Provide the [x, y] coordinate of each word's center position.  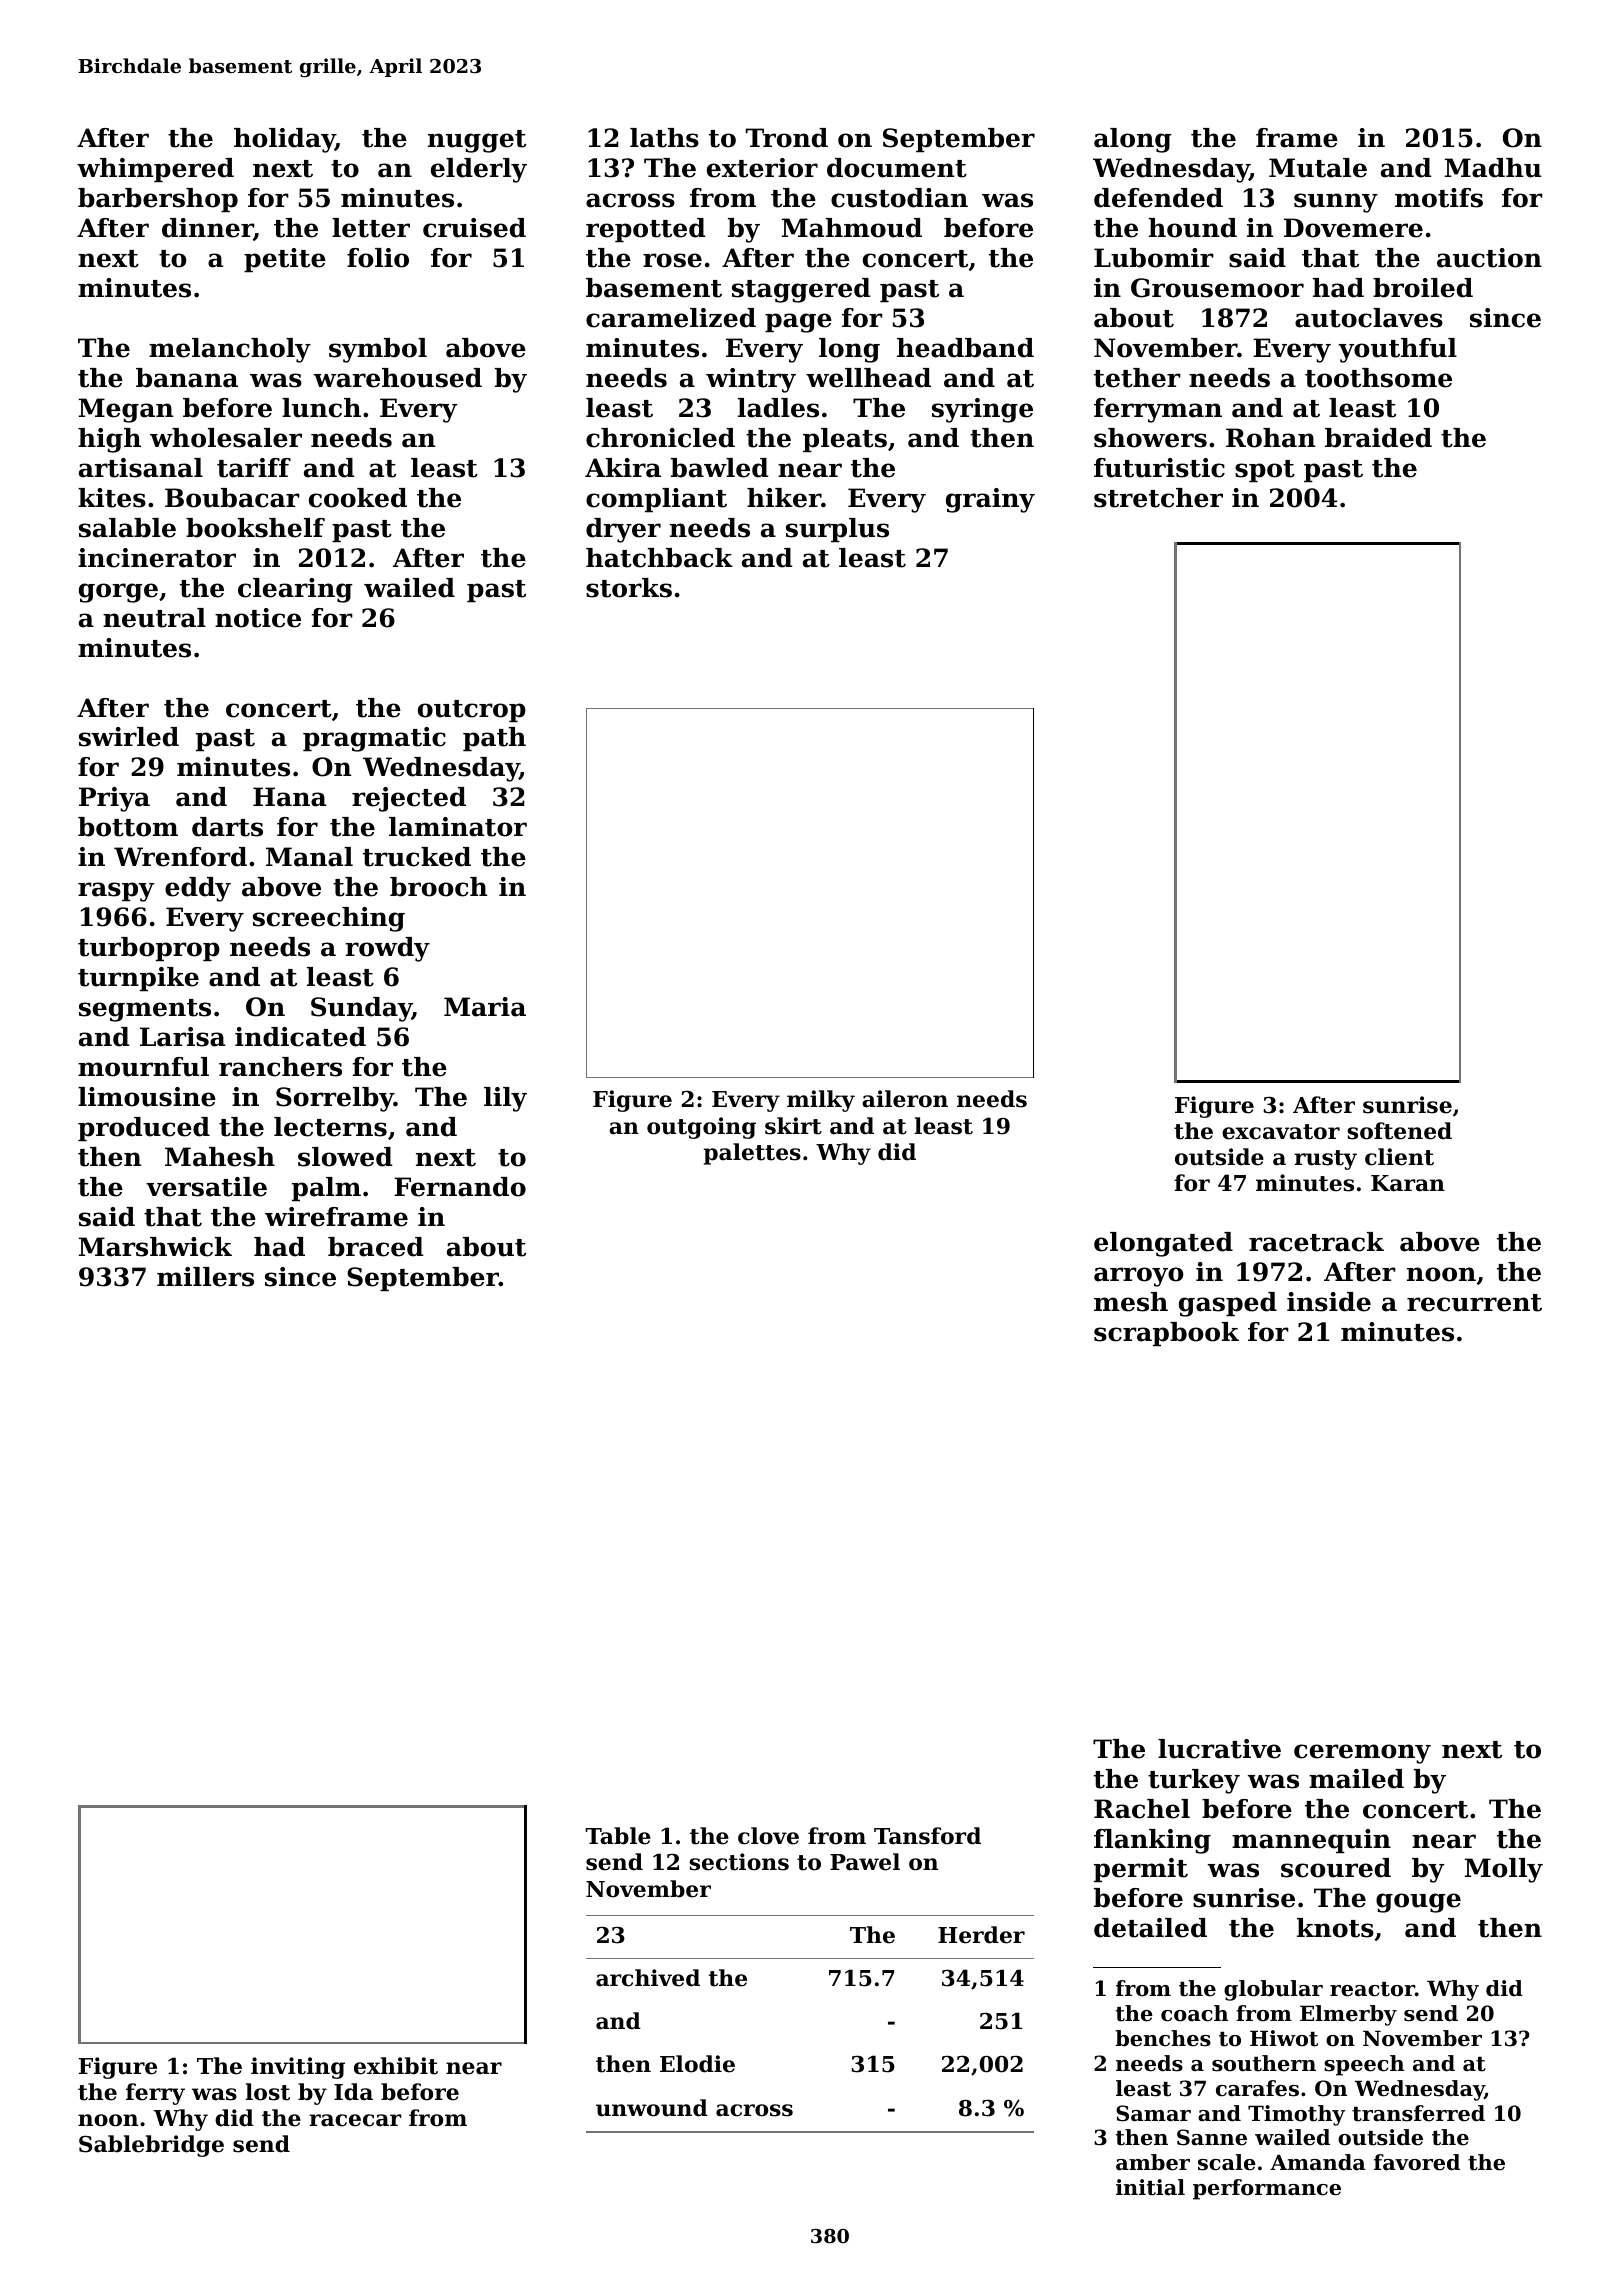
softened [1399, 1131]
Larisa [182, 1037]
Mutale [1318, 168]
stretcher [1158, 498]
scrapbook [1166, 1334]
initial [1150, 2187]
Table [618, 1836]
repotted [646, 230]
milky [821, 1101]
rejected [409, 799]
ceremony [1362, 1754]
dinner [207, 228]
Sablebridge [151, 2146]
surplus [837, 530]
